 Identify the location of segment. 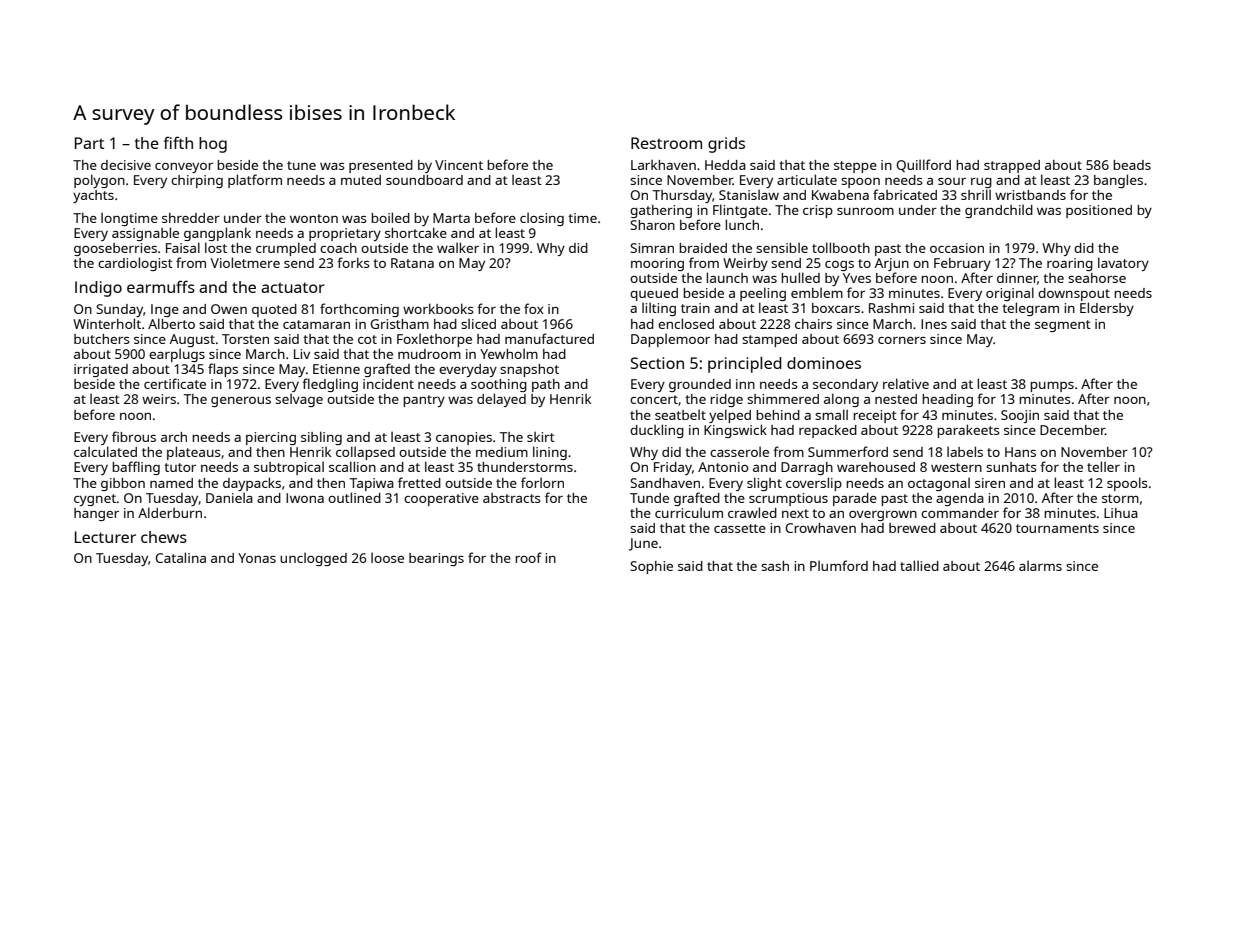
(1063, 326).
